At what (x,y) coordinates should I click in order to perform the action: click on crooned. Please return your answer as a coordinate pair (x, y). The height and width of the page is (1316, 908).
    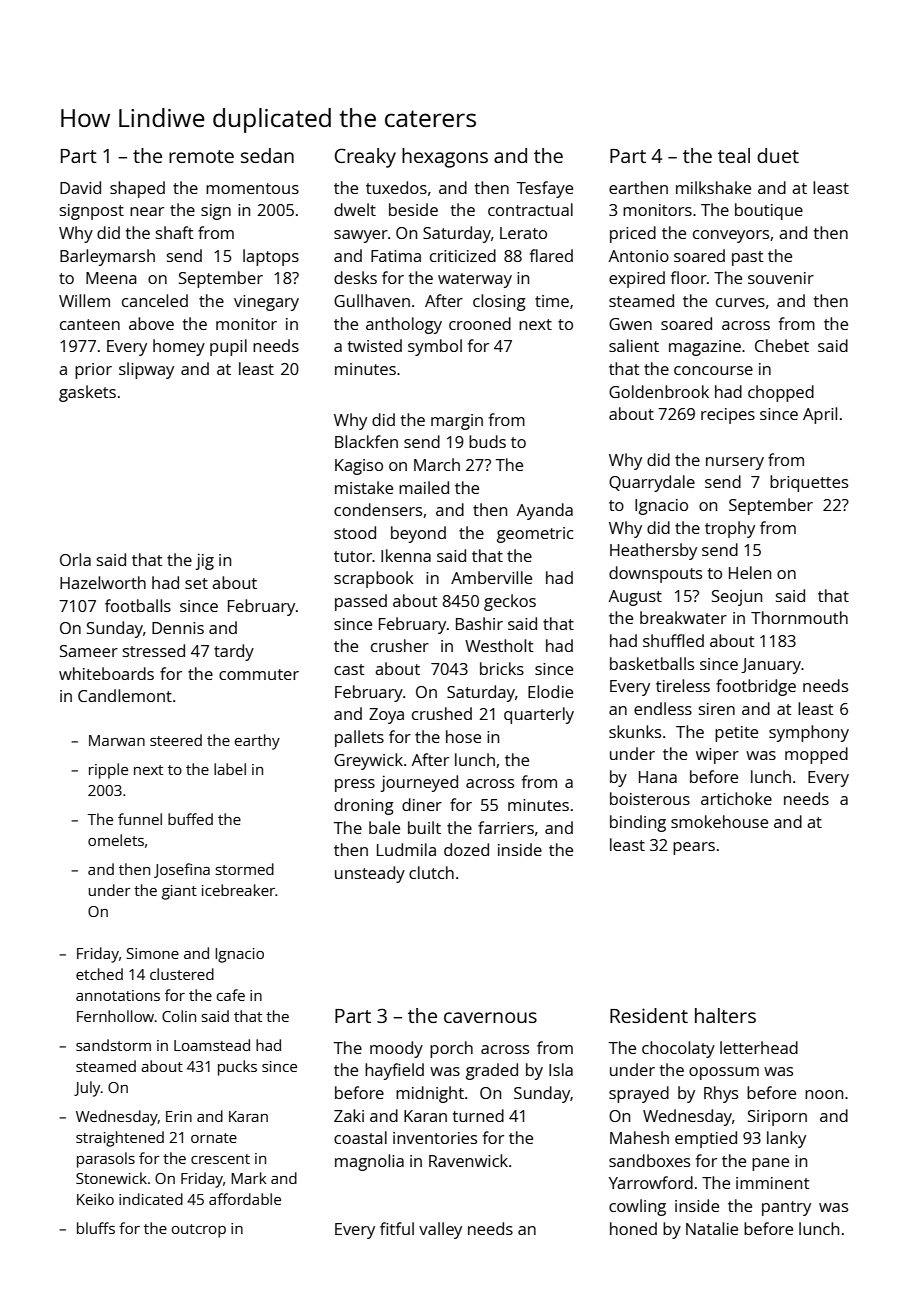
    Looking at the image, I should click on (480, 323).
